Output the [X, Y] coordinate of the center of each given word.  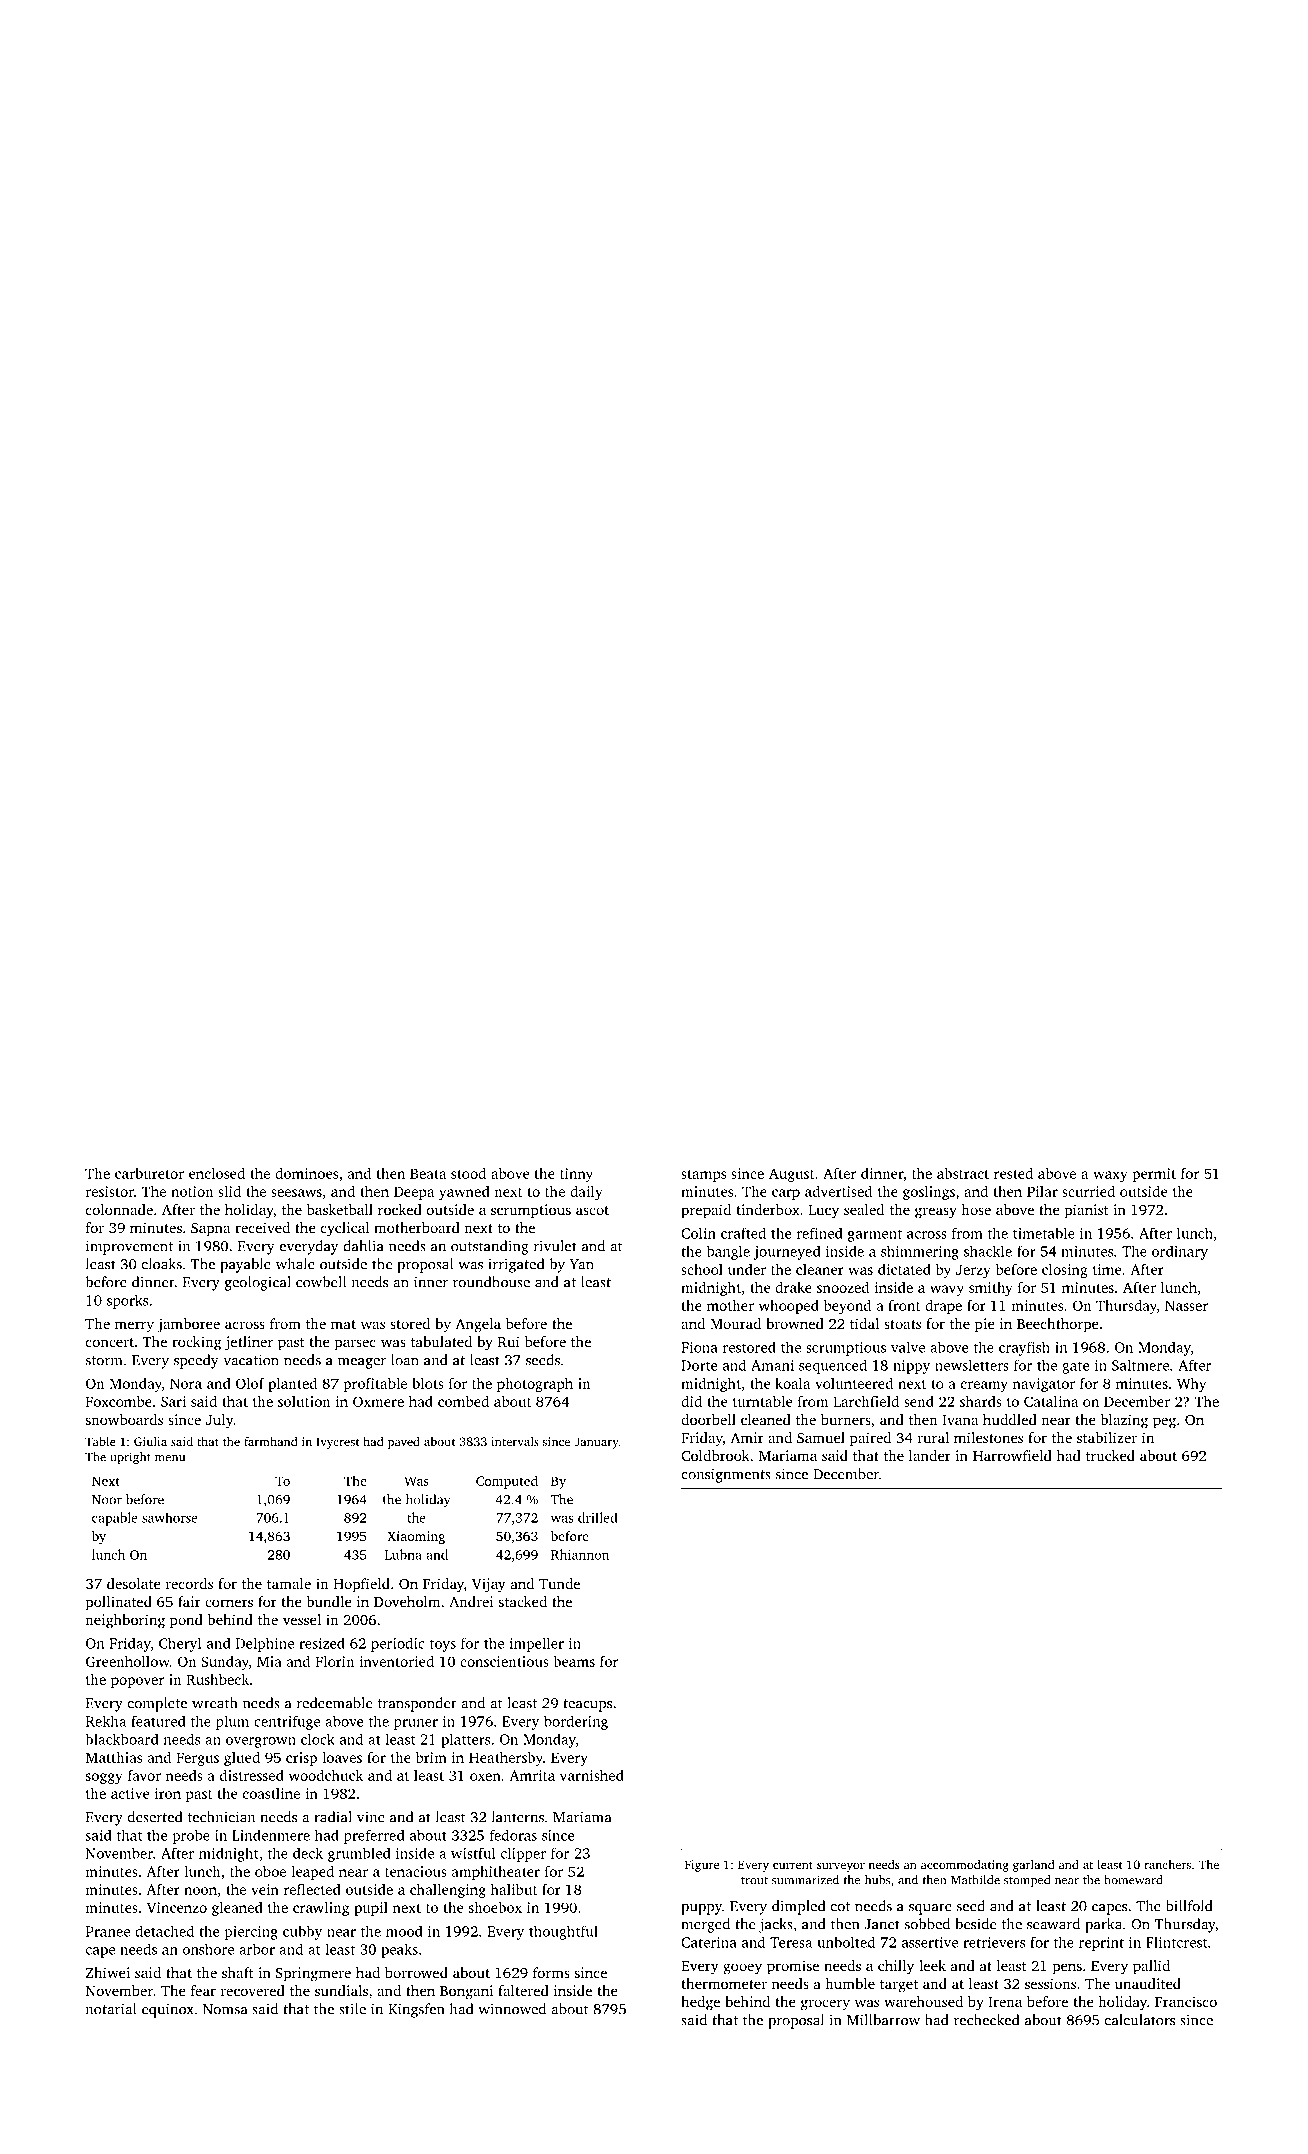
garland [1034, 1866]
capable [115, 1519]
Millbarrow [883, 2020]
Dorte [699, 1365]
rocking [197, 1343]
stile [352, 2009]
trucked [1110, 1455]
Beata [428, 1173]
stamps [703, 1176]
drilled [597, 1517]
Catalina [1051, 1401]
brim [431, 1757]
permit [1154, 1175]
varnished [592, 1775]
